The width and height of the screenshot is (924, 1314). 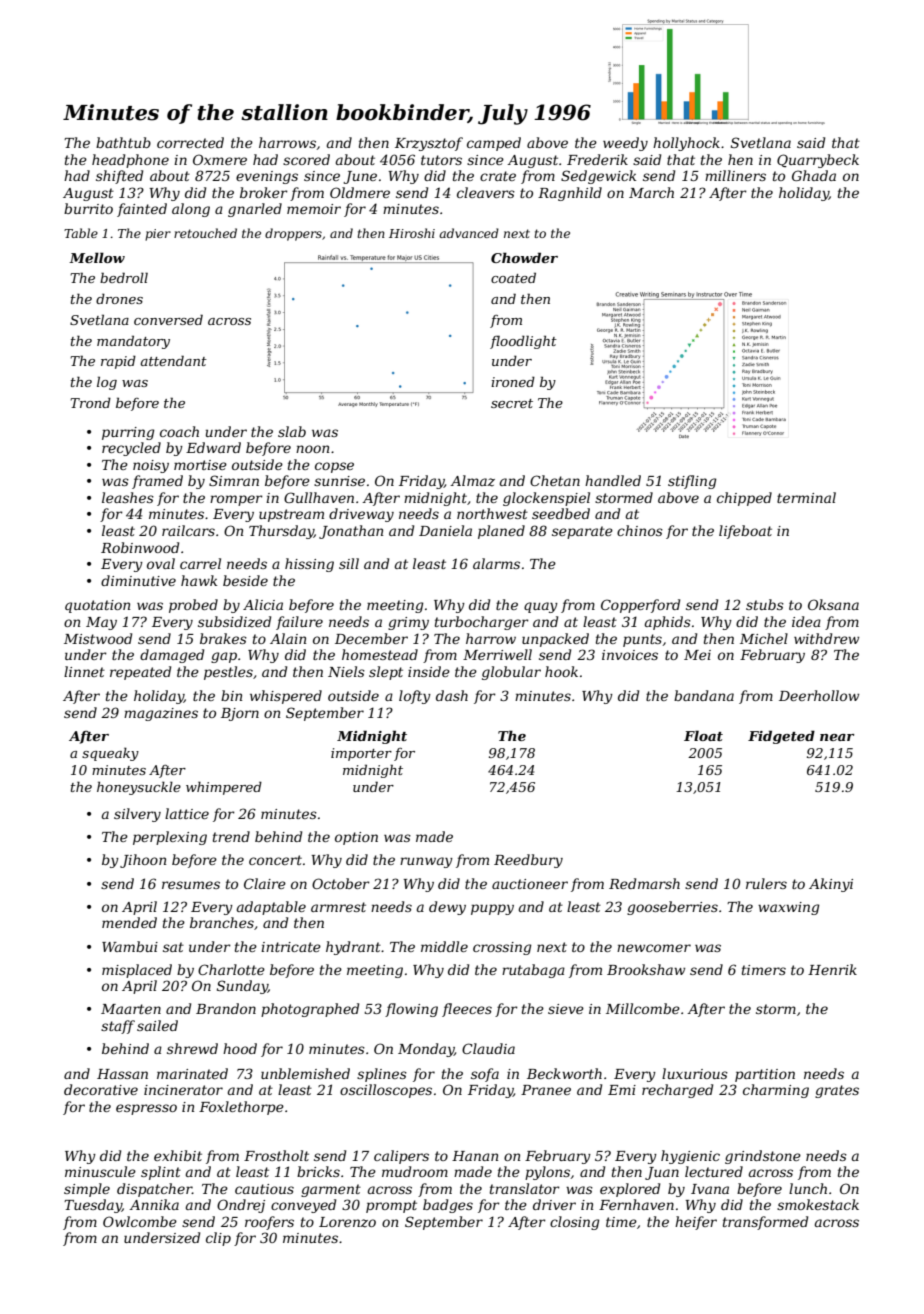 I want to click on floodlight, so click(x=523, y=342).
